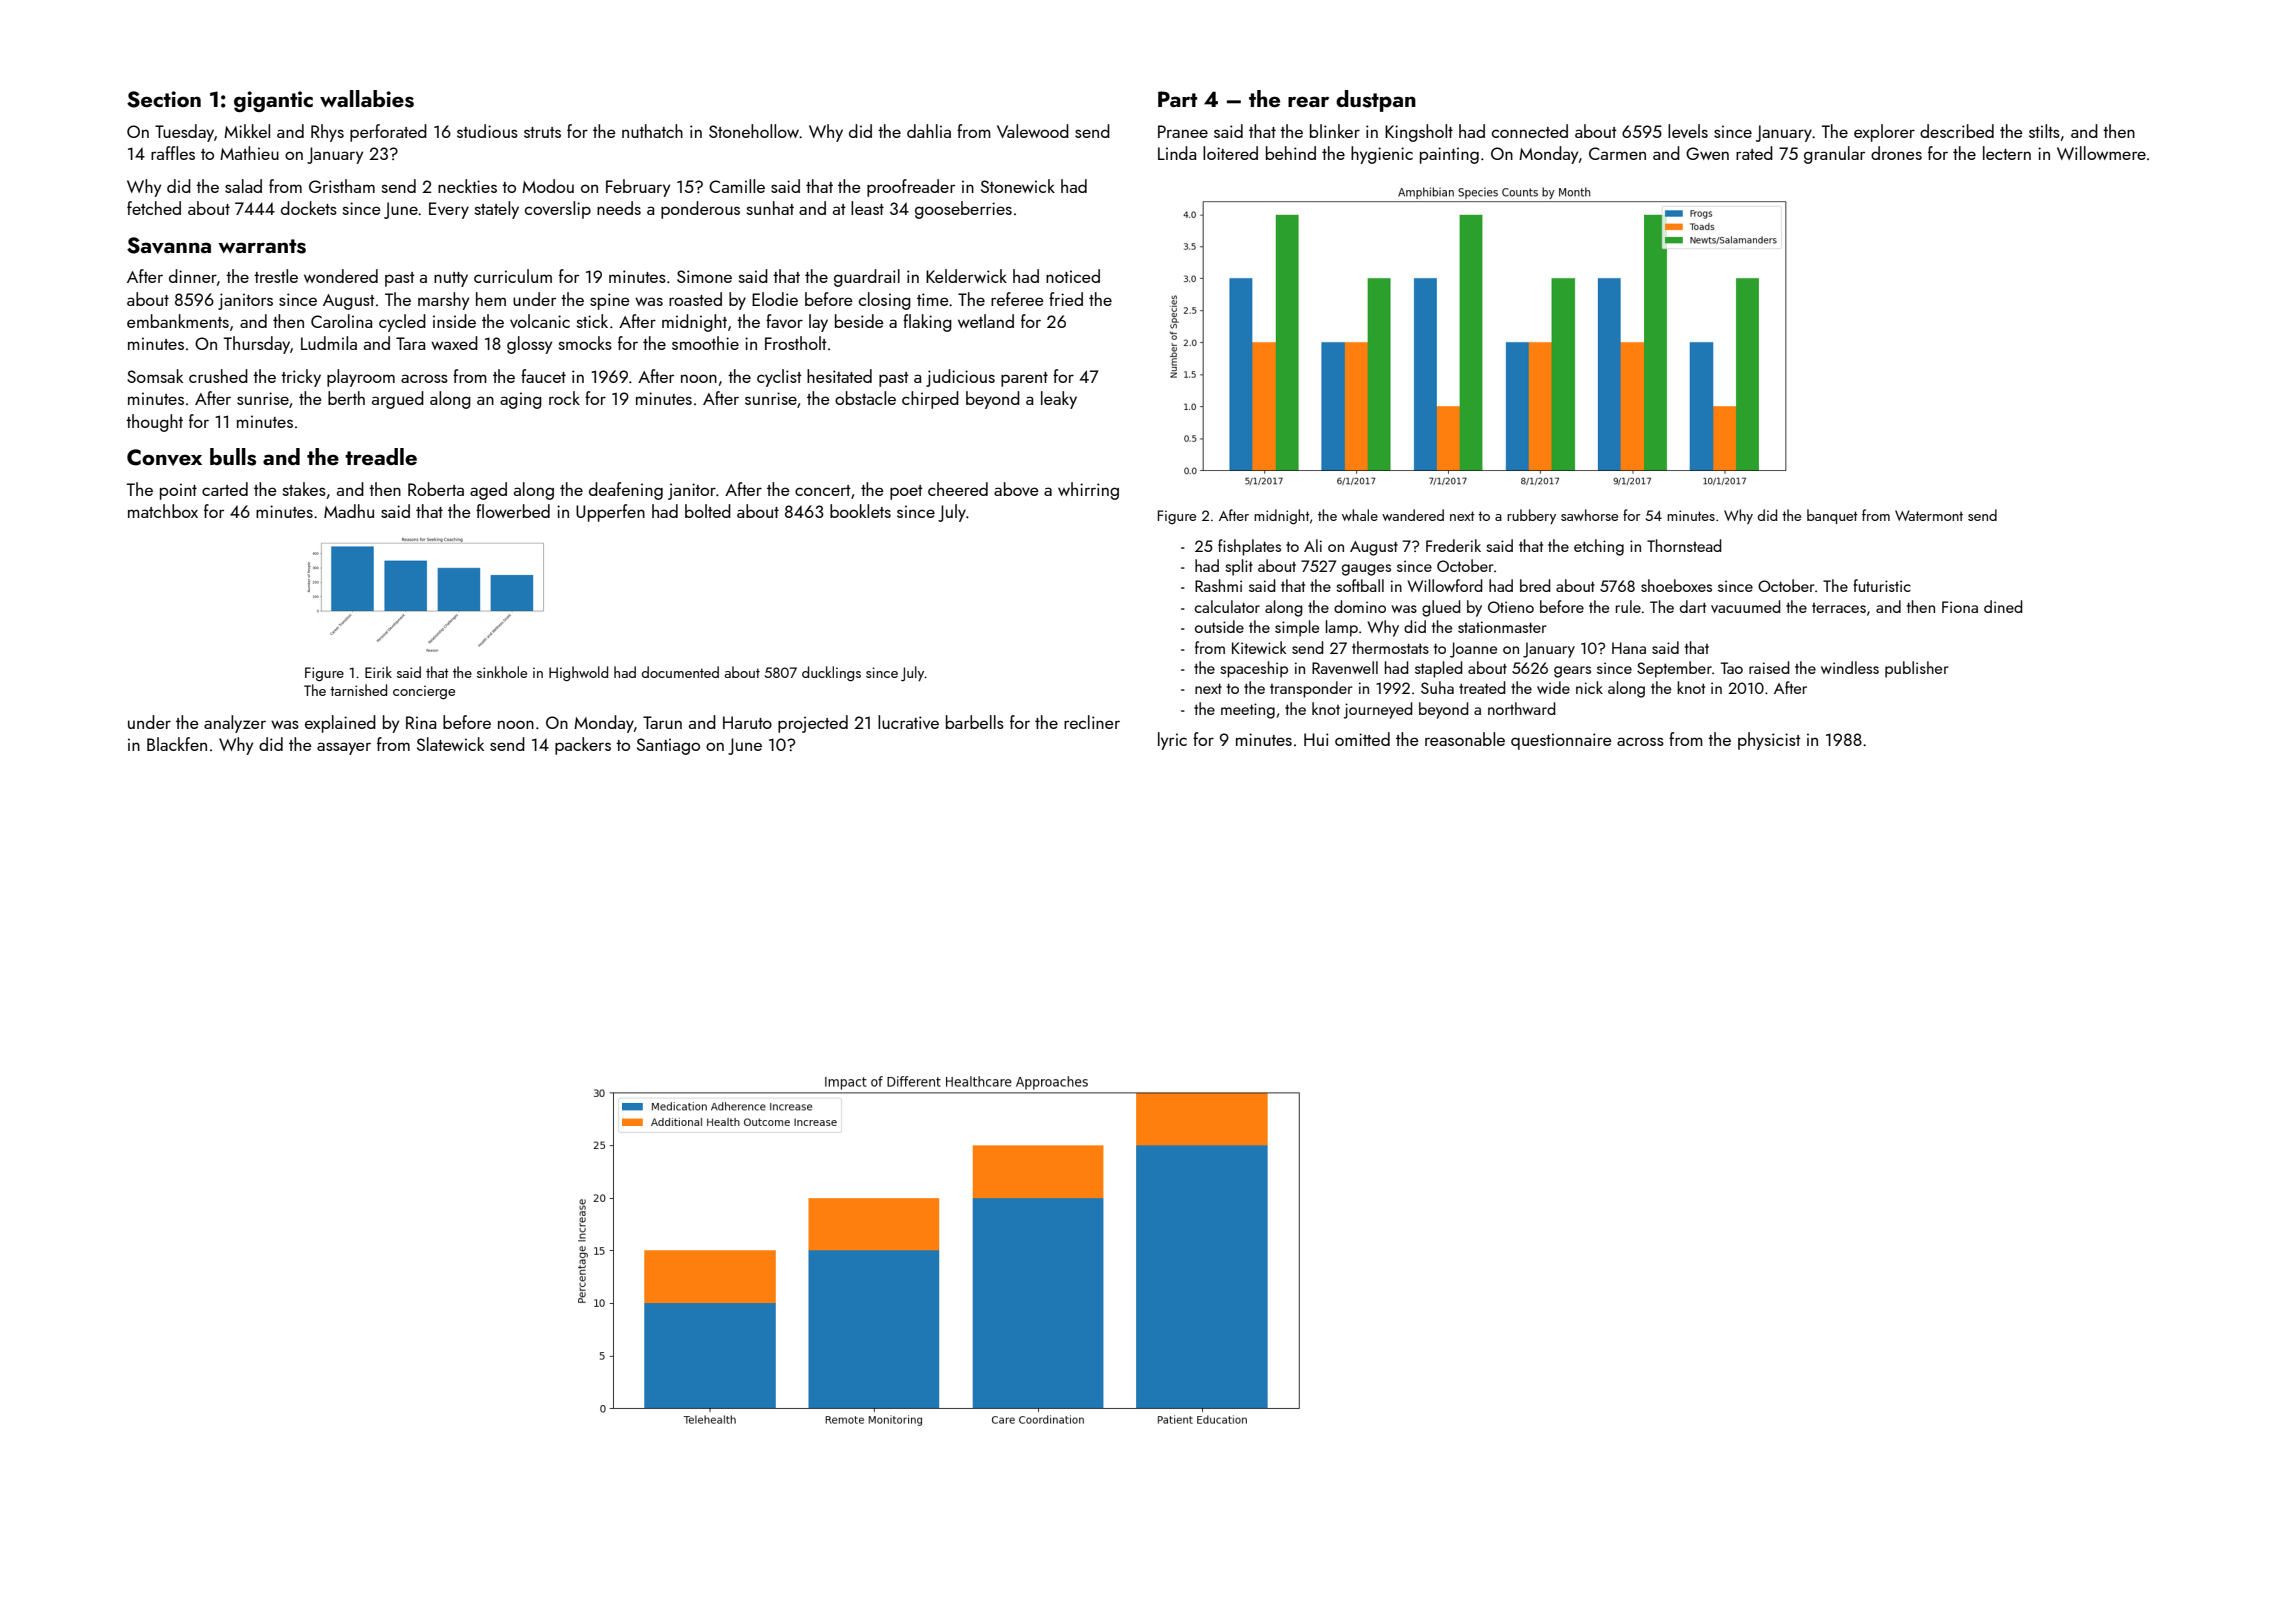 This document has height=1614, width=2282. I want to click on futuristic, so click(1882, 585).
